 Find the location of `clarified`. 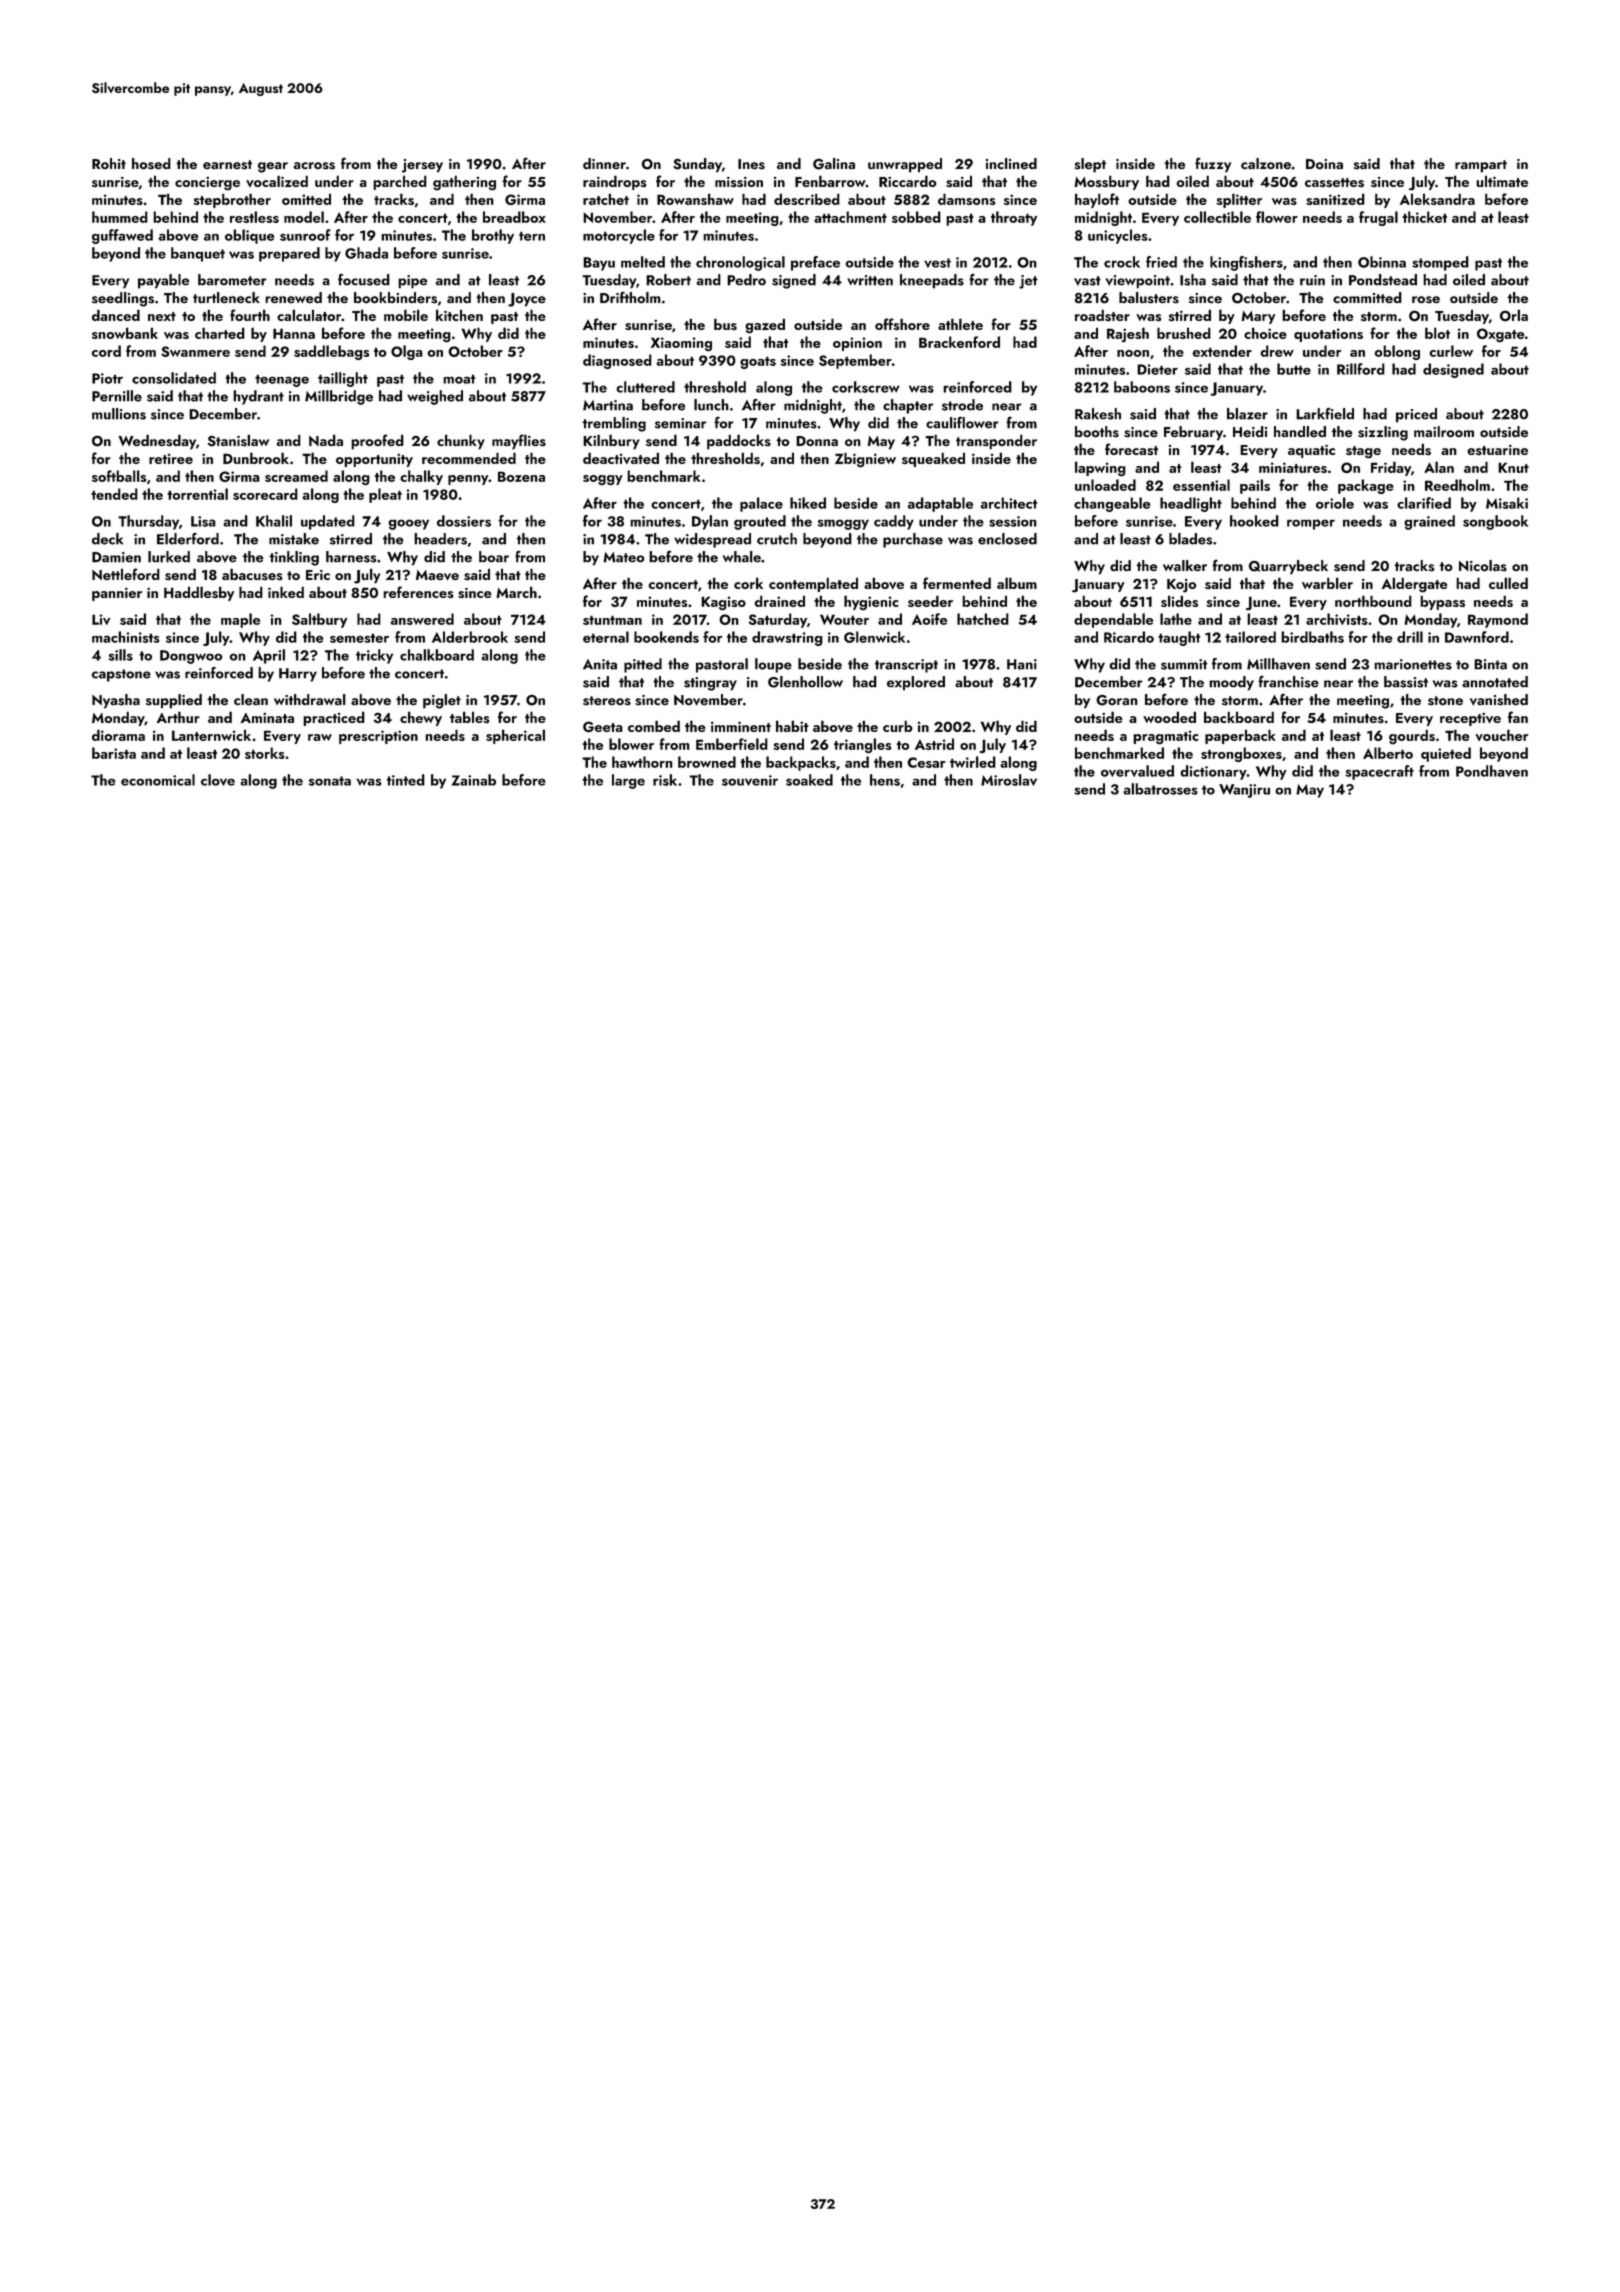

clarified is located at coordinates (1424, 503).
